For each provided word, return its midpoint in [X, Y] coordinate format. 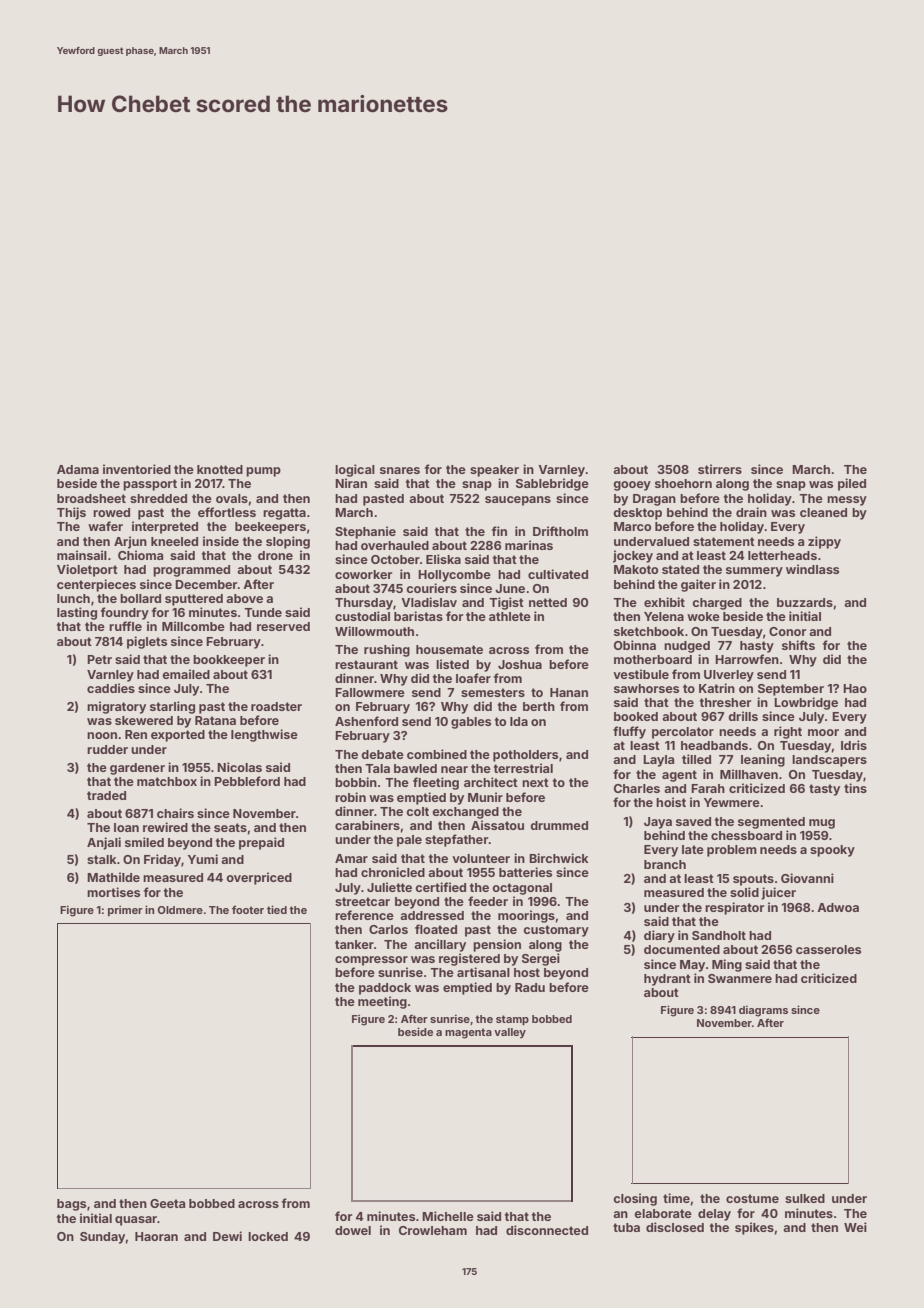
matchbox [167, 781]
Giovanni [807, 878]
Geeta [167, 1203]
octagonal [522, 889]
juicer [778, 893]
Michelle [448, 1216]
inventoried [137, 469]
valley [510, 1033]
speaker [494, 471]
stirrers [720, 469]
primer [125, 910]
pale [409, 841]
